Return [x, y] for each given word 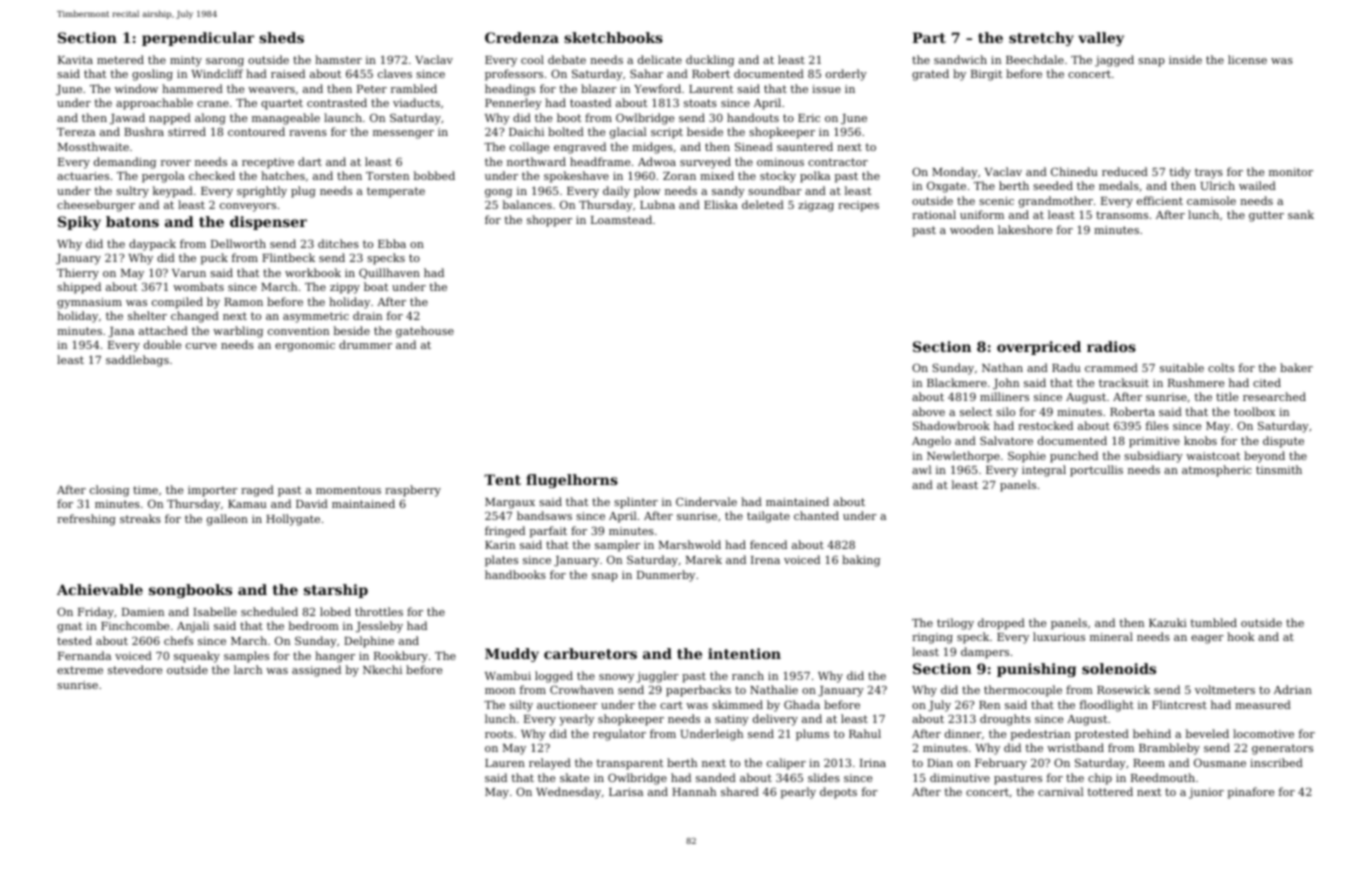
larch [248, 669]
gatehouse [425, 332]
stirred [187, 131]
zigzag [816, 206]
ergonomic [305, 346]
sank [1301, 214]
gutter [1266, 216]
